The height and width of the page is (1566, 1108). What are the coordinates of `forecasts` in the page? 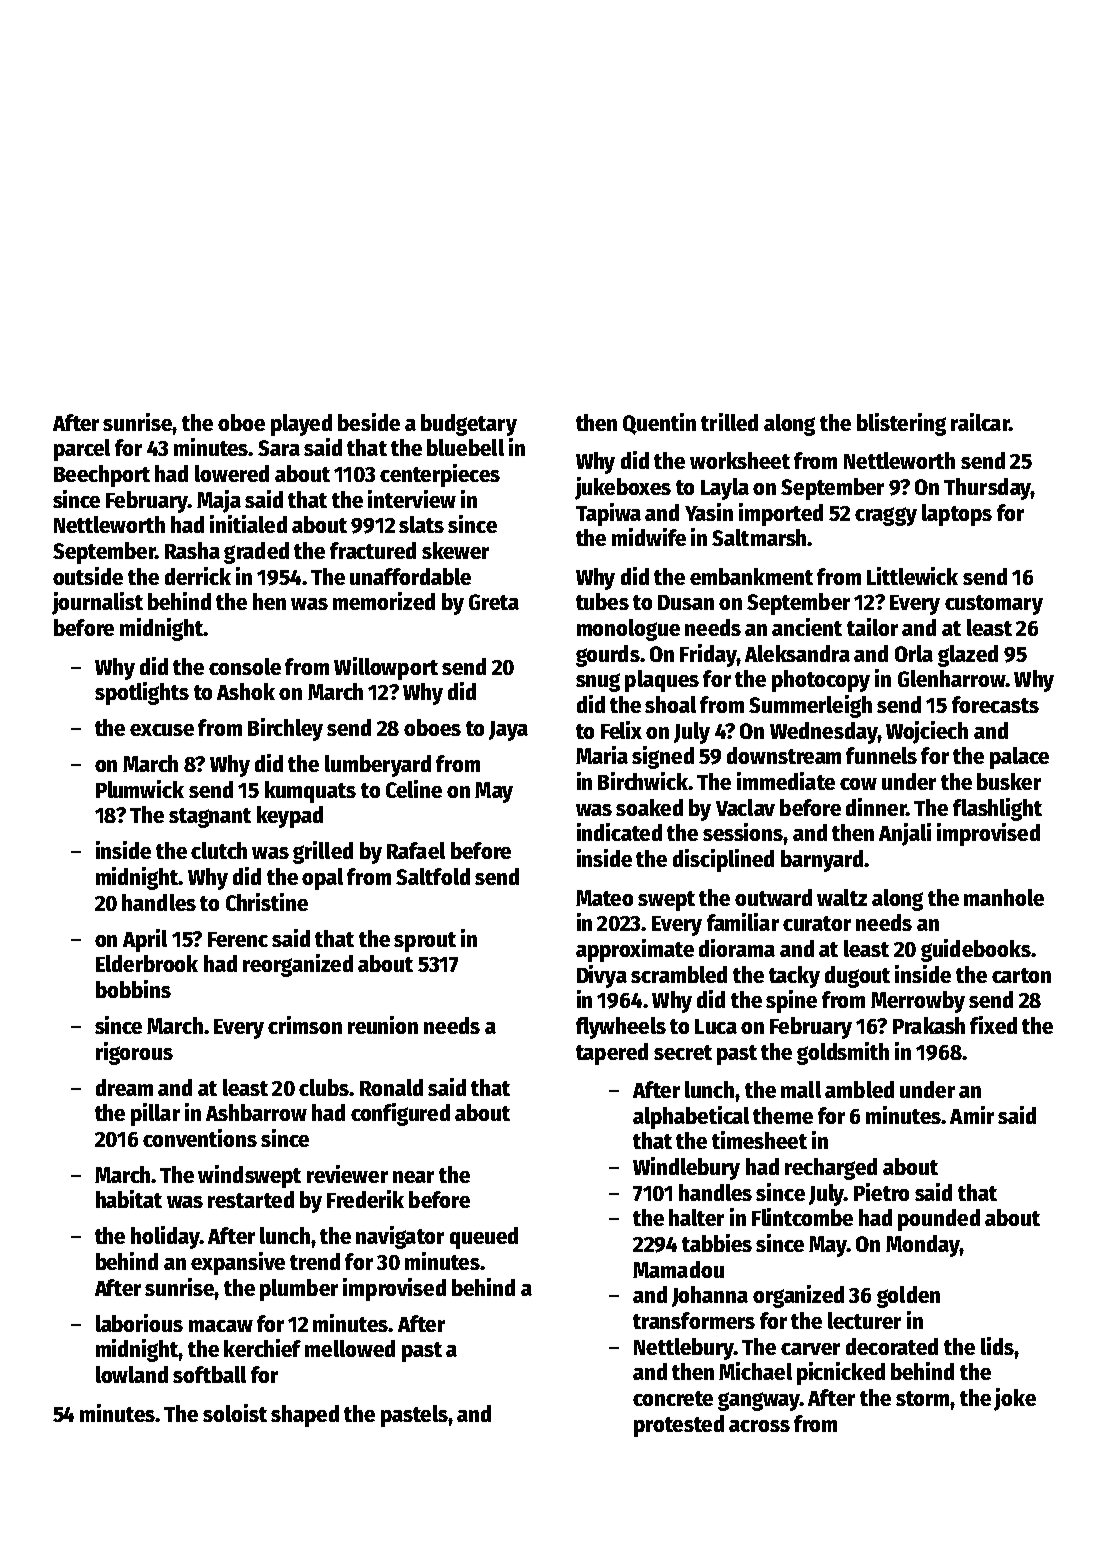 It's located at (995, 704).
